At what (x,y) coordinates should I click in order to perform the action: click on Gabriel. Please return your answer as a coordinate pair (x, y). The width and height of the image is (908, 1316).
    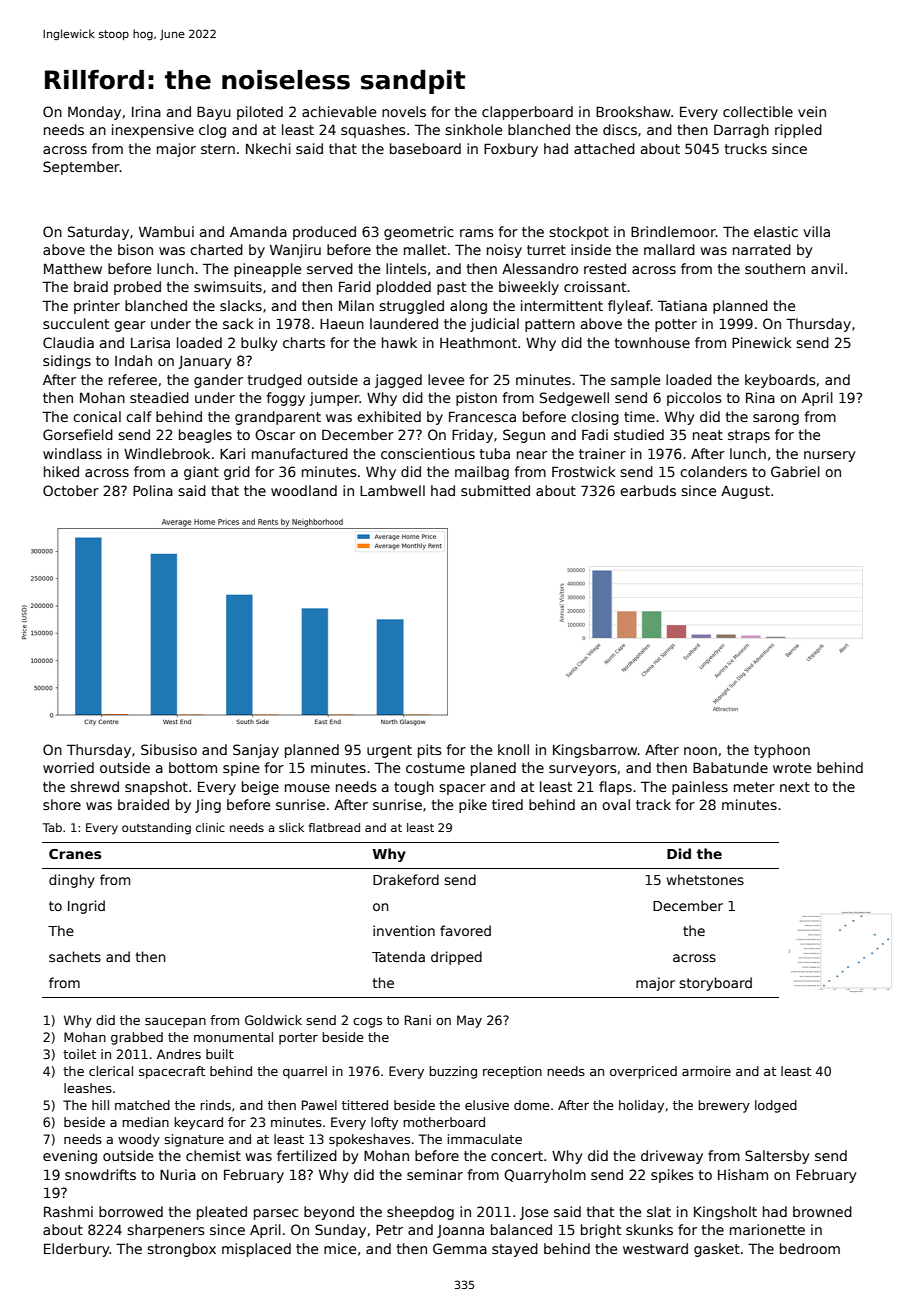
    Looking at the image, I should click on (795, 471).
